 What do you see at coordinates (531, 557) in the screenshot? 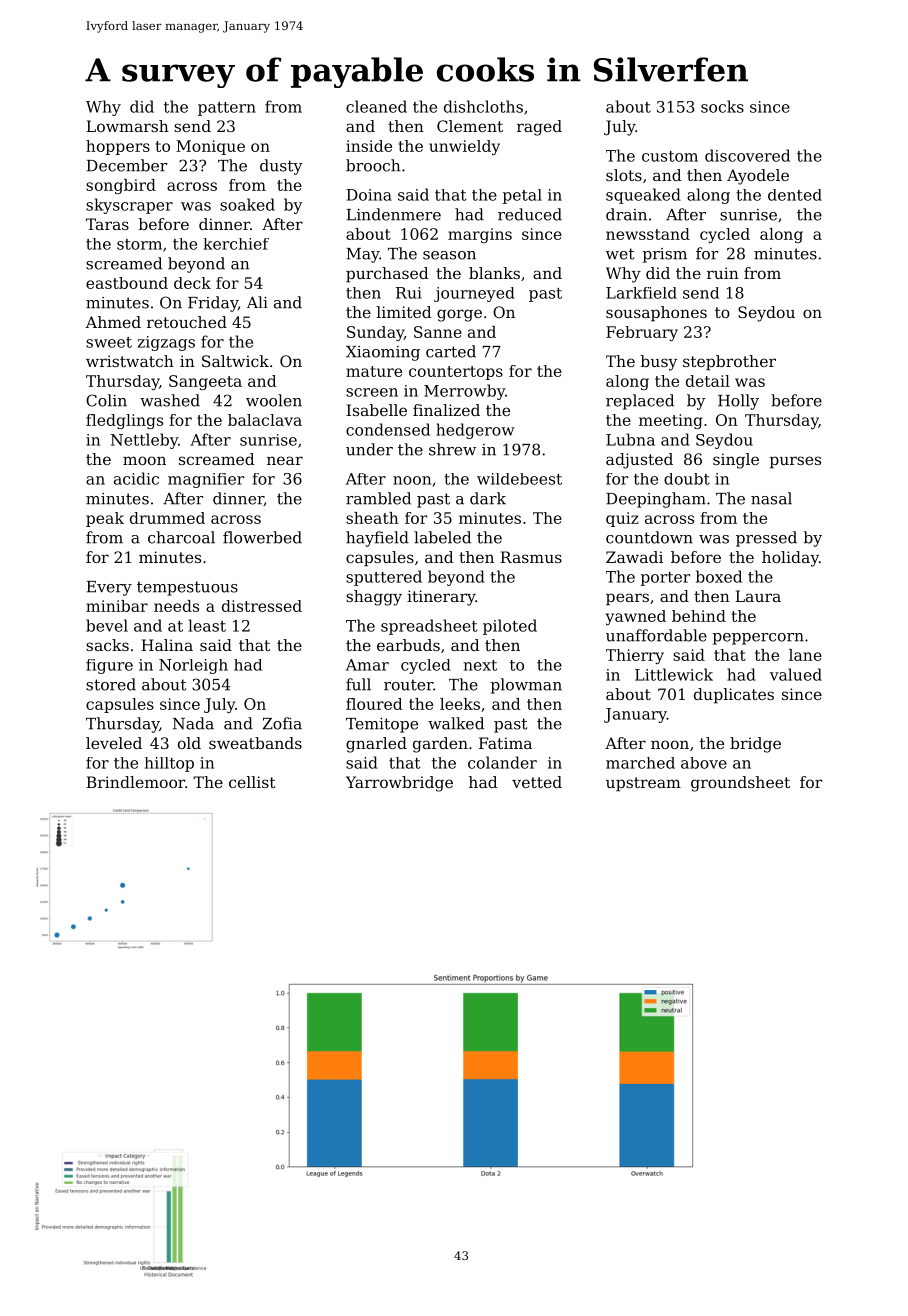
I see `Rasmus` at bounding box center [531, 557].
